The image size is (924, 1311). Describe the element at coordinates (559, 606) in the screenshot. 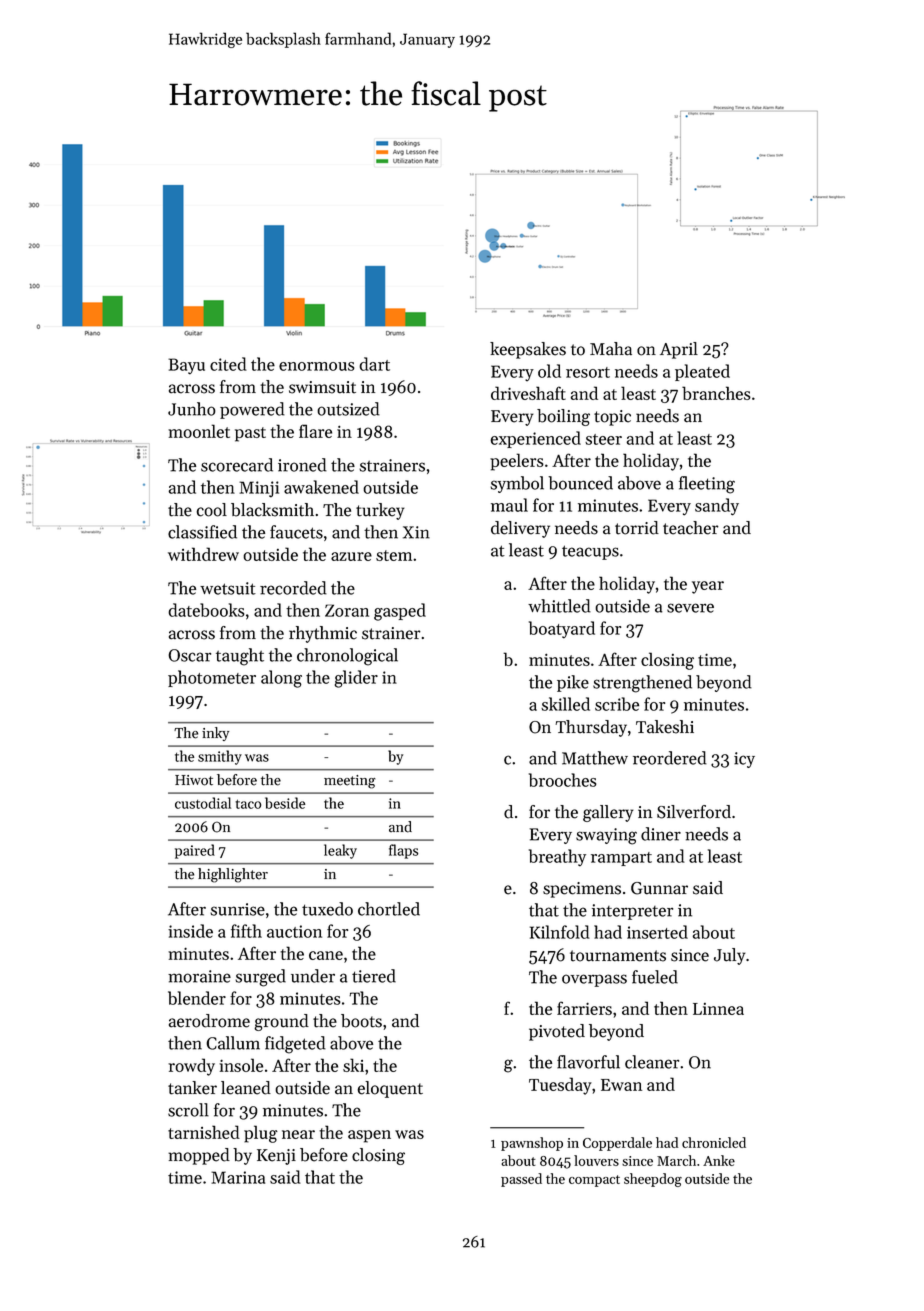

I see `whittled` at that location.
